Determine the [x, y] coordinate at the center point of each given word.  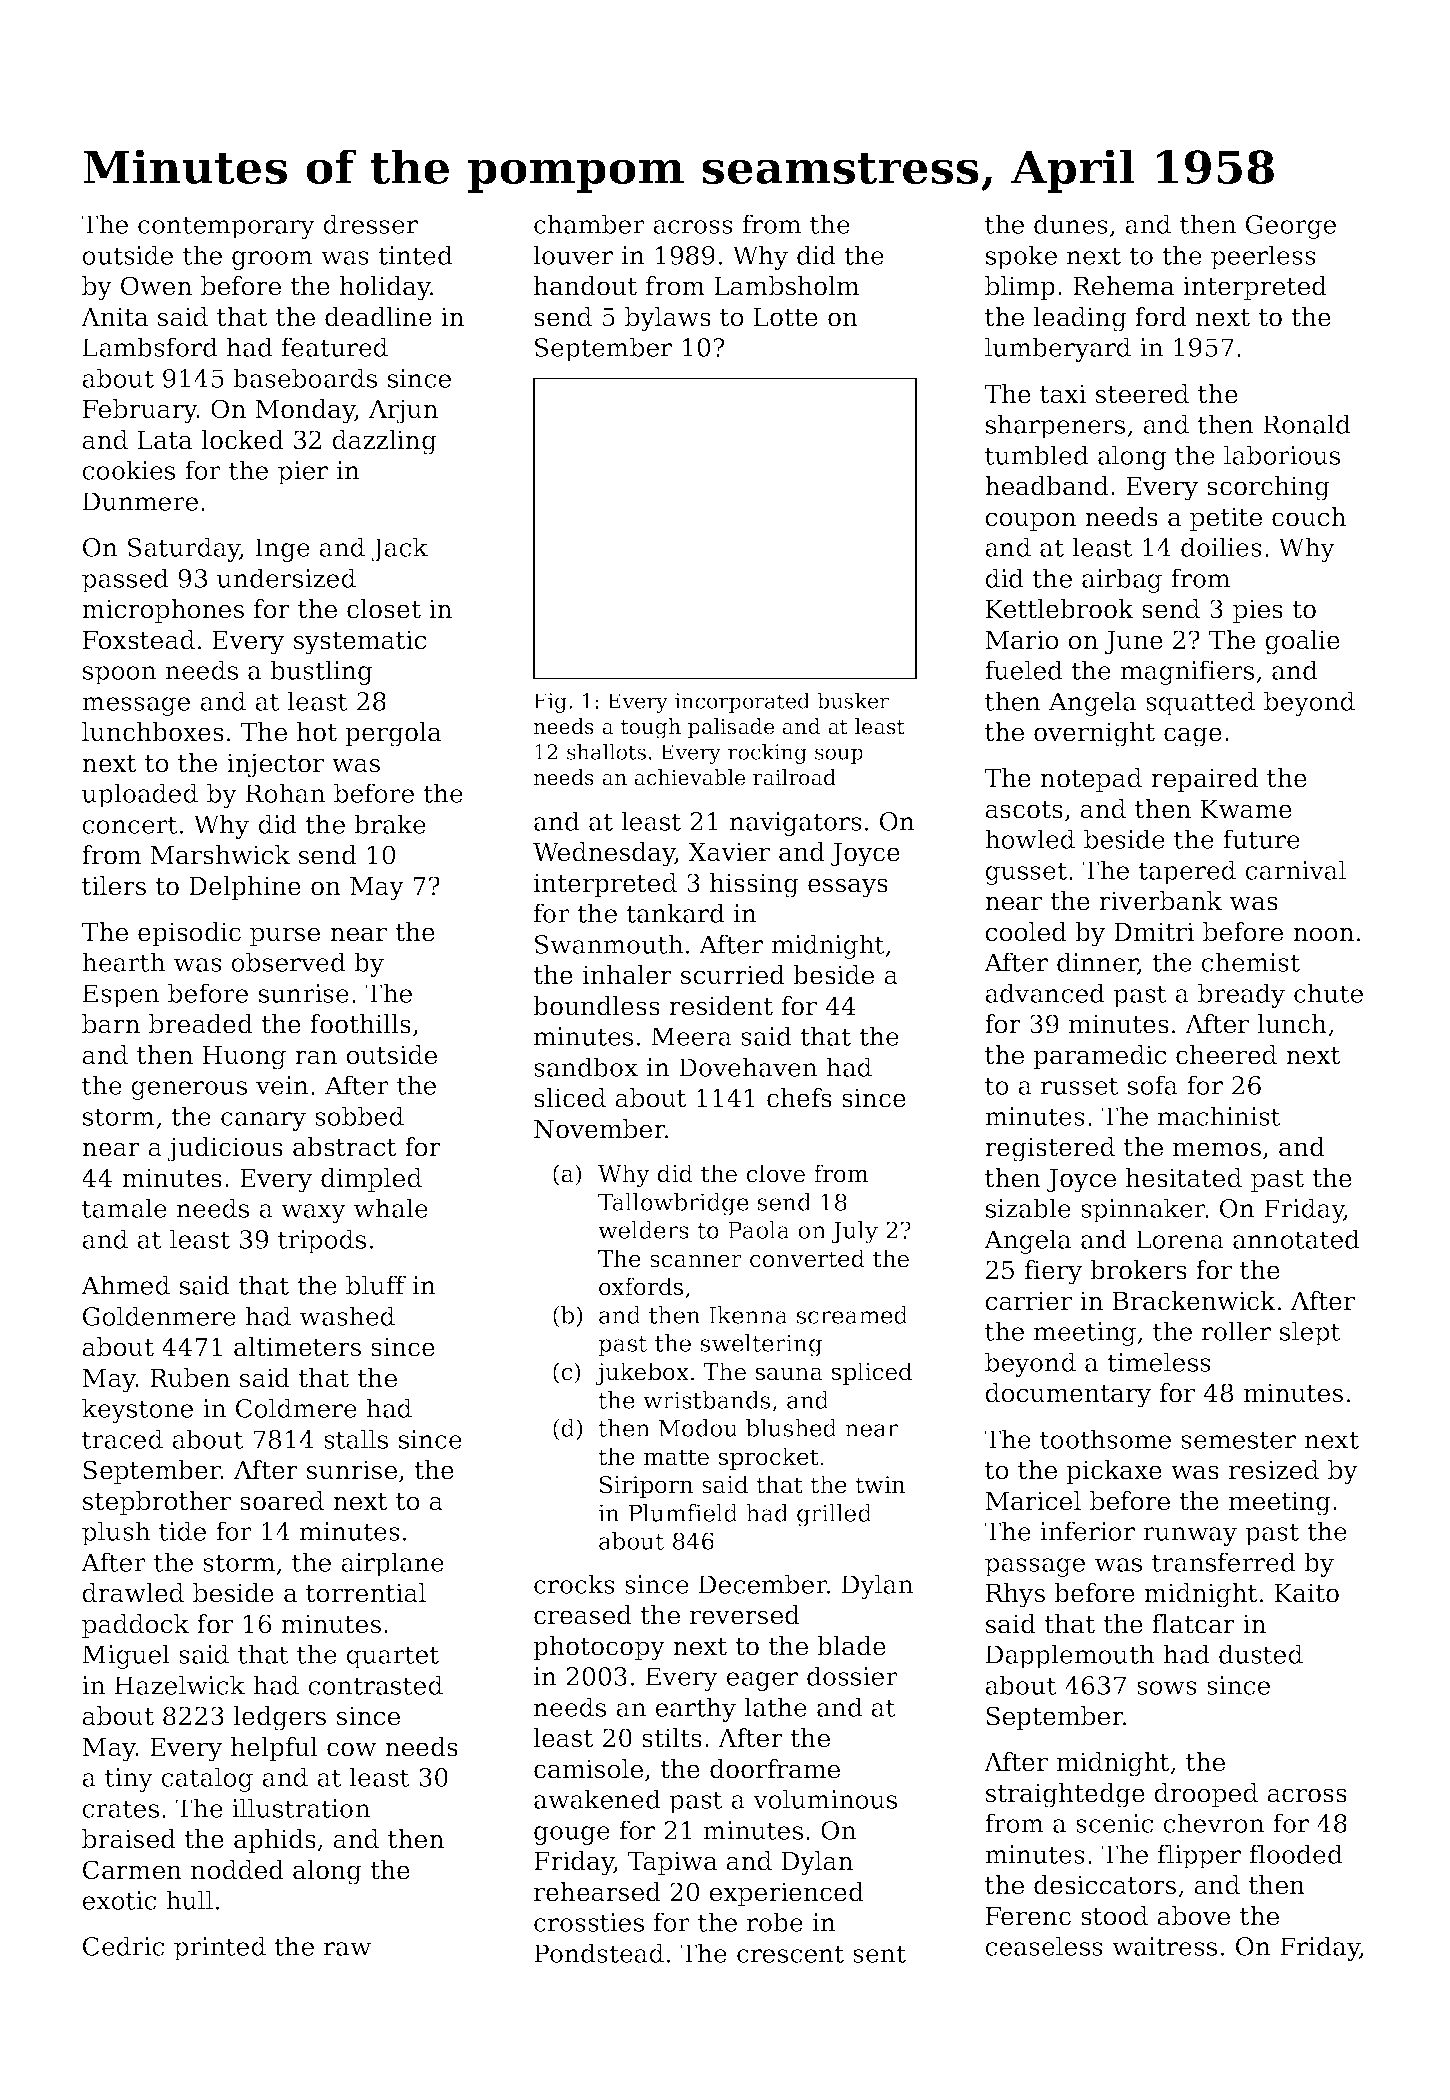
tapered [1187, 872]
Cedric [124, 1946]
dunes [1071, 224]
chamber [589, 224]
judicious [225, 1149]
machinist [1219, 1116]
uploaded [140, 795]
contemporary [226, 227]
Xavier [729, 852]
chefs [799, 1098]
